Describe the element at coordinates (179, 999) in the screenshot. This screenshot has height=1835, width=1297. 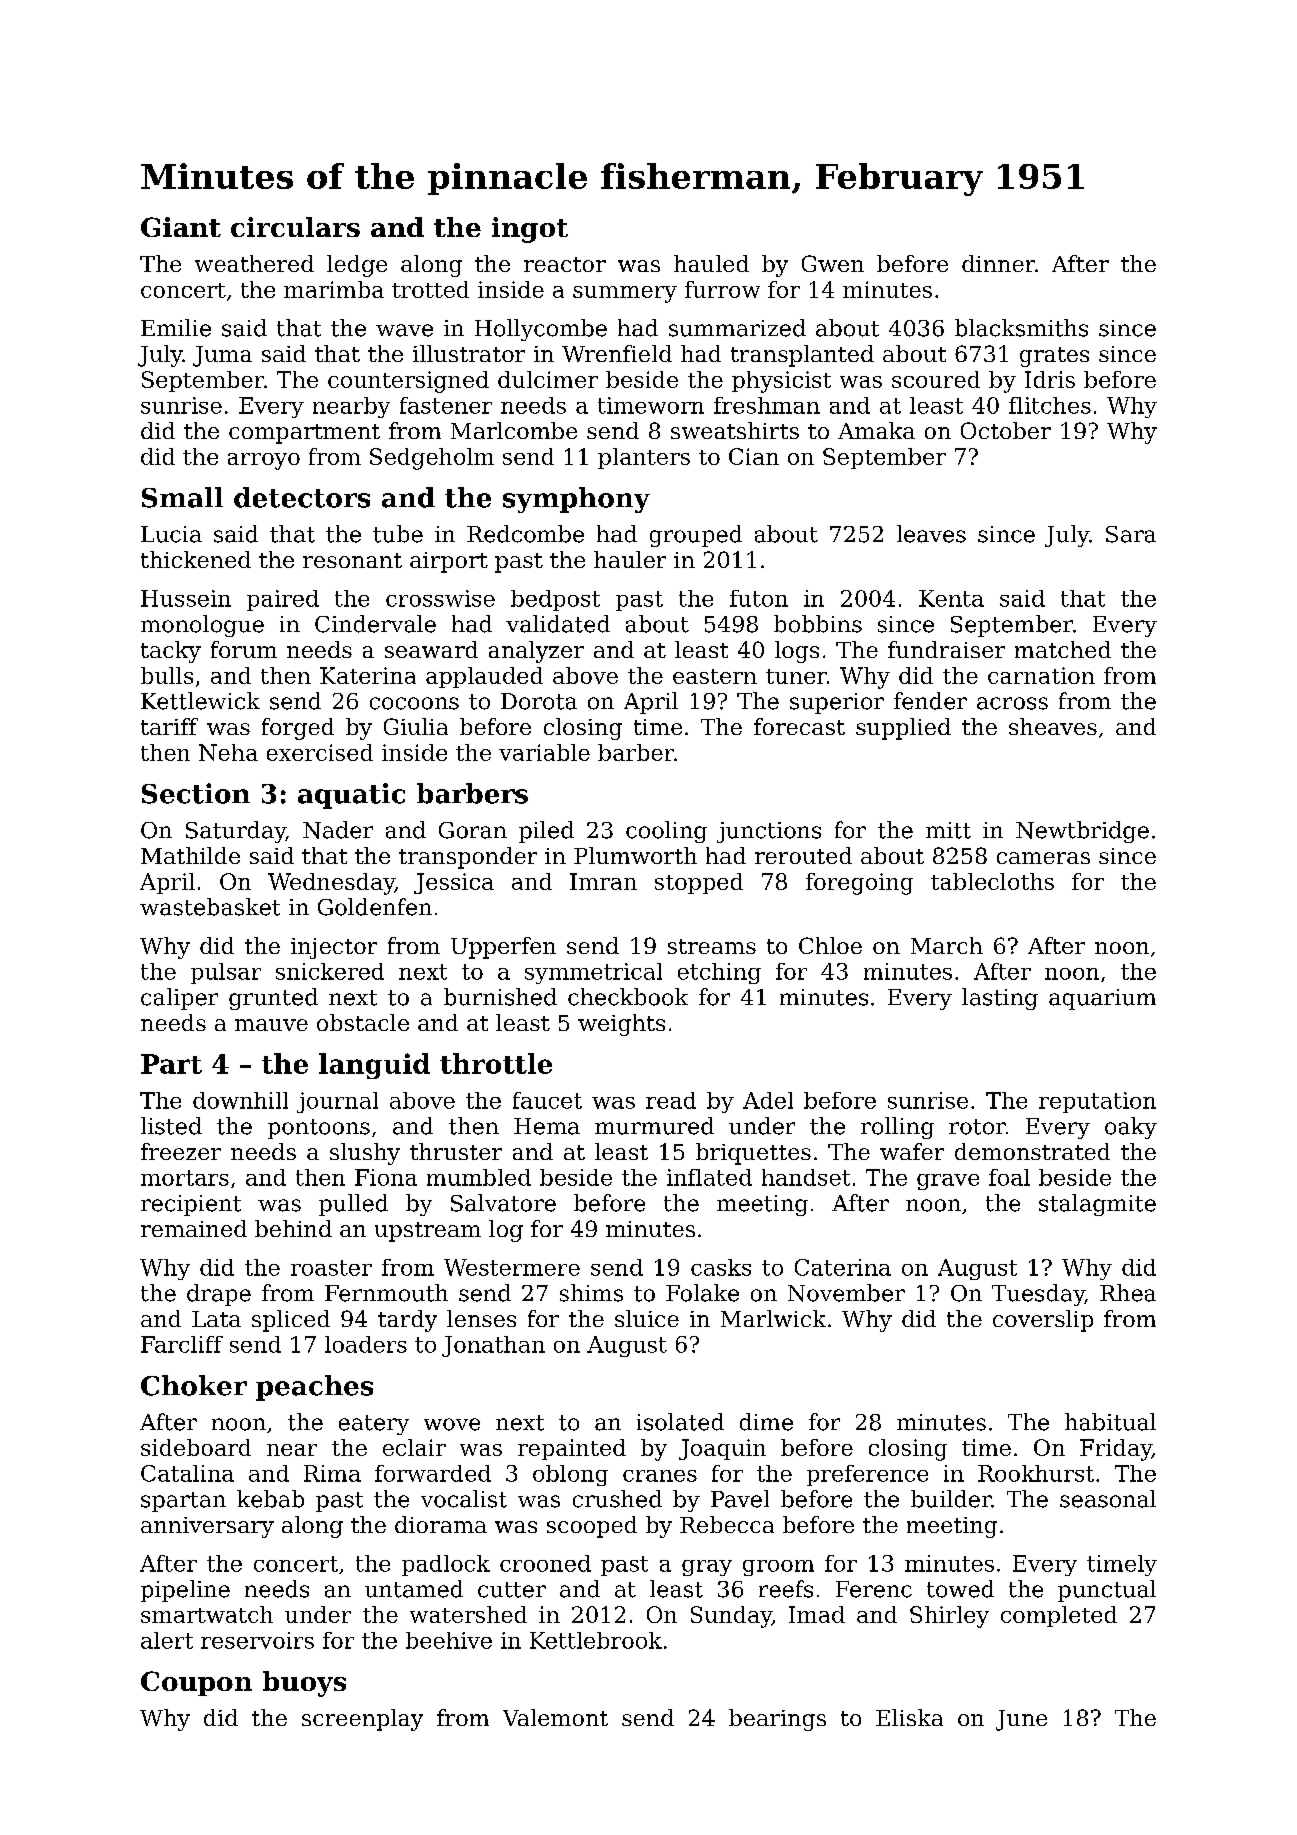
I see `caliper` at that location.
